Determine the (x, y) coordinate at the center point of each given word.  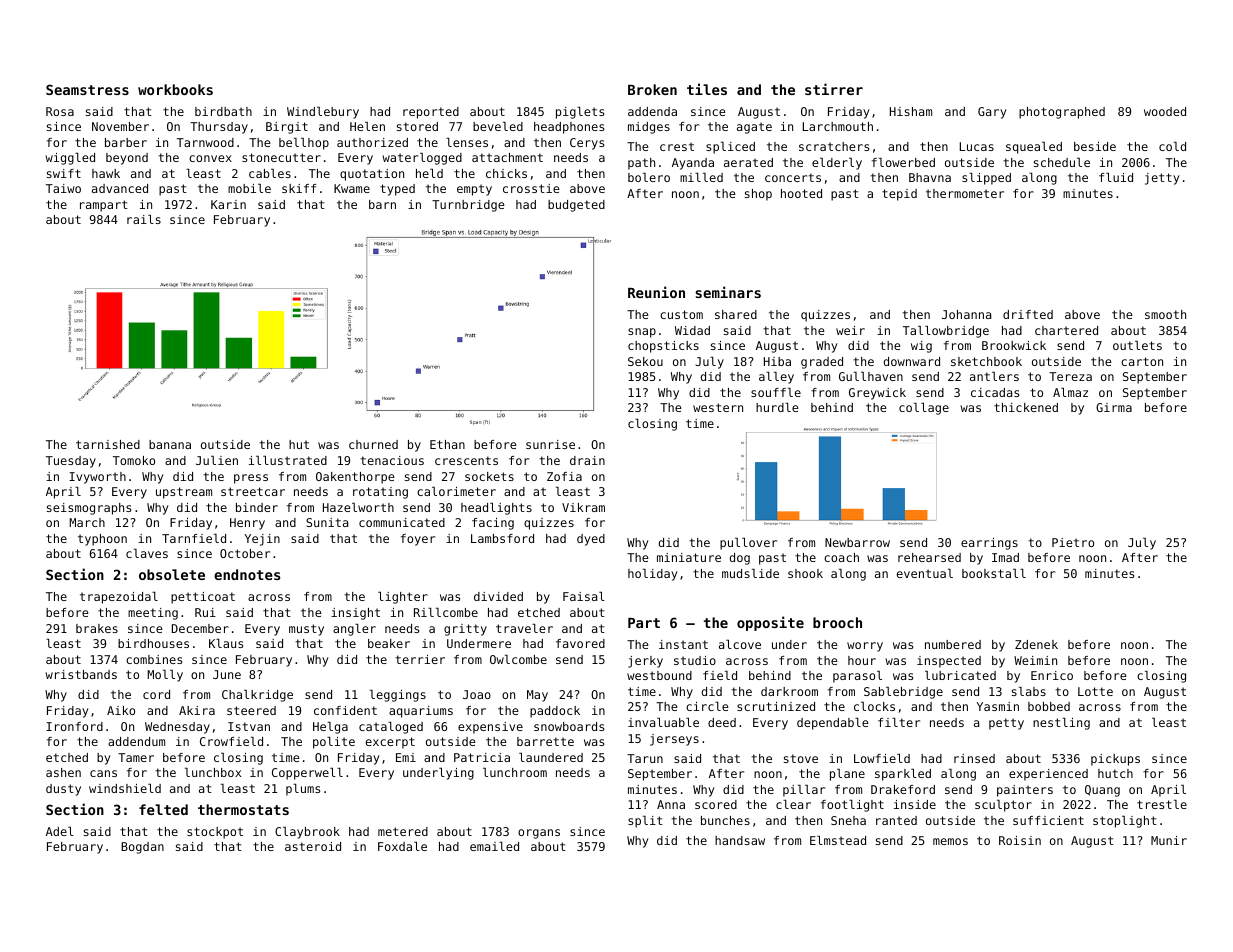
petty (1006, 724)
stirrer (834, 89)
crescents (466, 460)
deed (722, 722)
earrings (989, 544)
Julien (217, 460)
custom (681, 314)
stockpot (215, 833)
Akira (197, 710)
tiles (707, 89)
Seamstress (87, 89)
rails (144, 219)
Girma (1114, 407)
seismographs (89, 509)
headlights (496, 509)
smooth (1165, 314)
